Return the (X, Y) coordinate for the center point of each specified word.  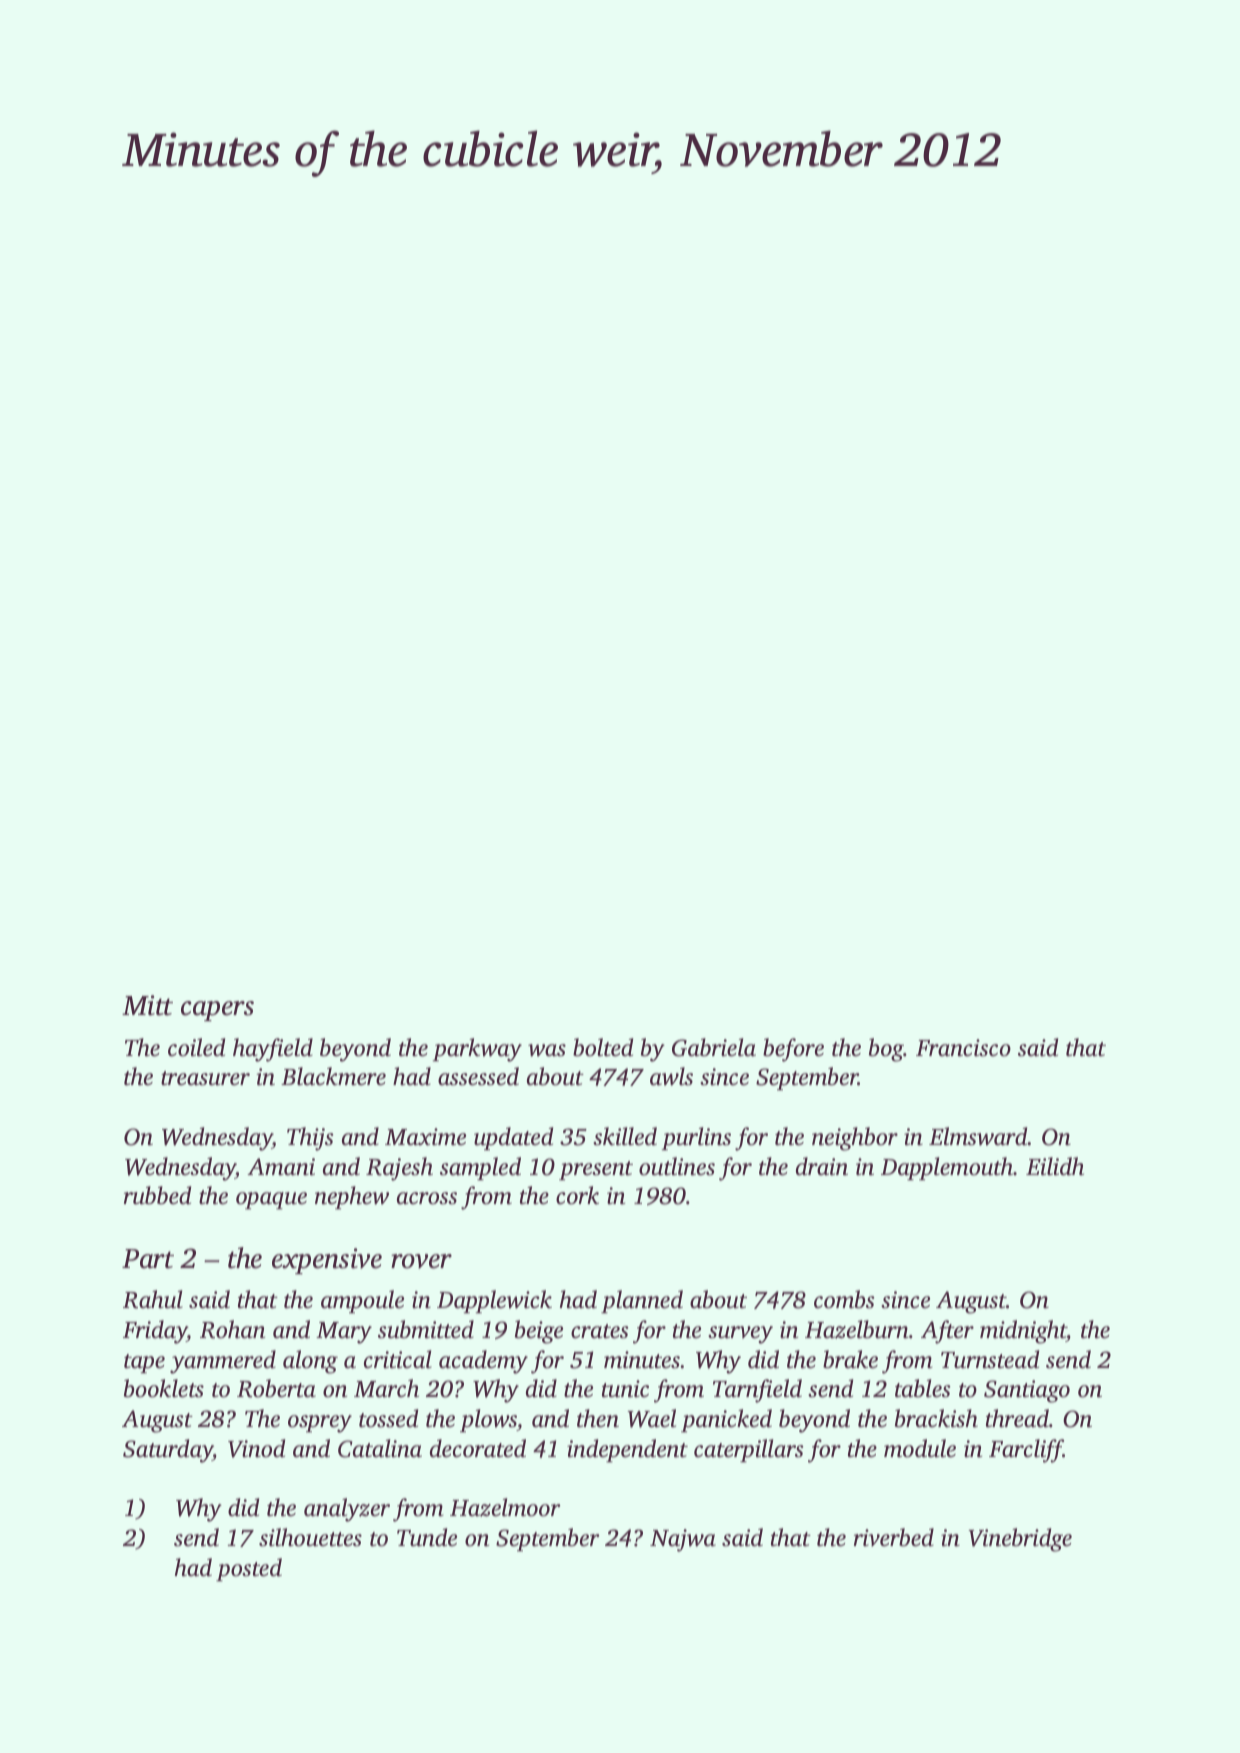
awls (671, 1076)
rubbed (157, 1195)
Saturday (168, 1451)
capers (217, 1011)
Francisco (963, 1048)
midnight (1023, 1332)
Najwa (683, 1540)
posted (249, 1569)
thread (1017, 1418)
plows (488, 1420)
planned (642, 1301)
